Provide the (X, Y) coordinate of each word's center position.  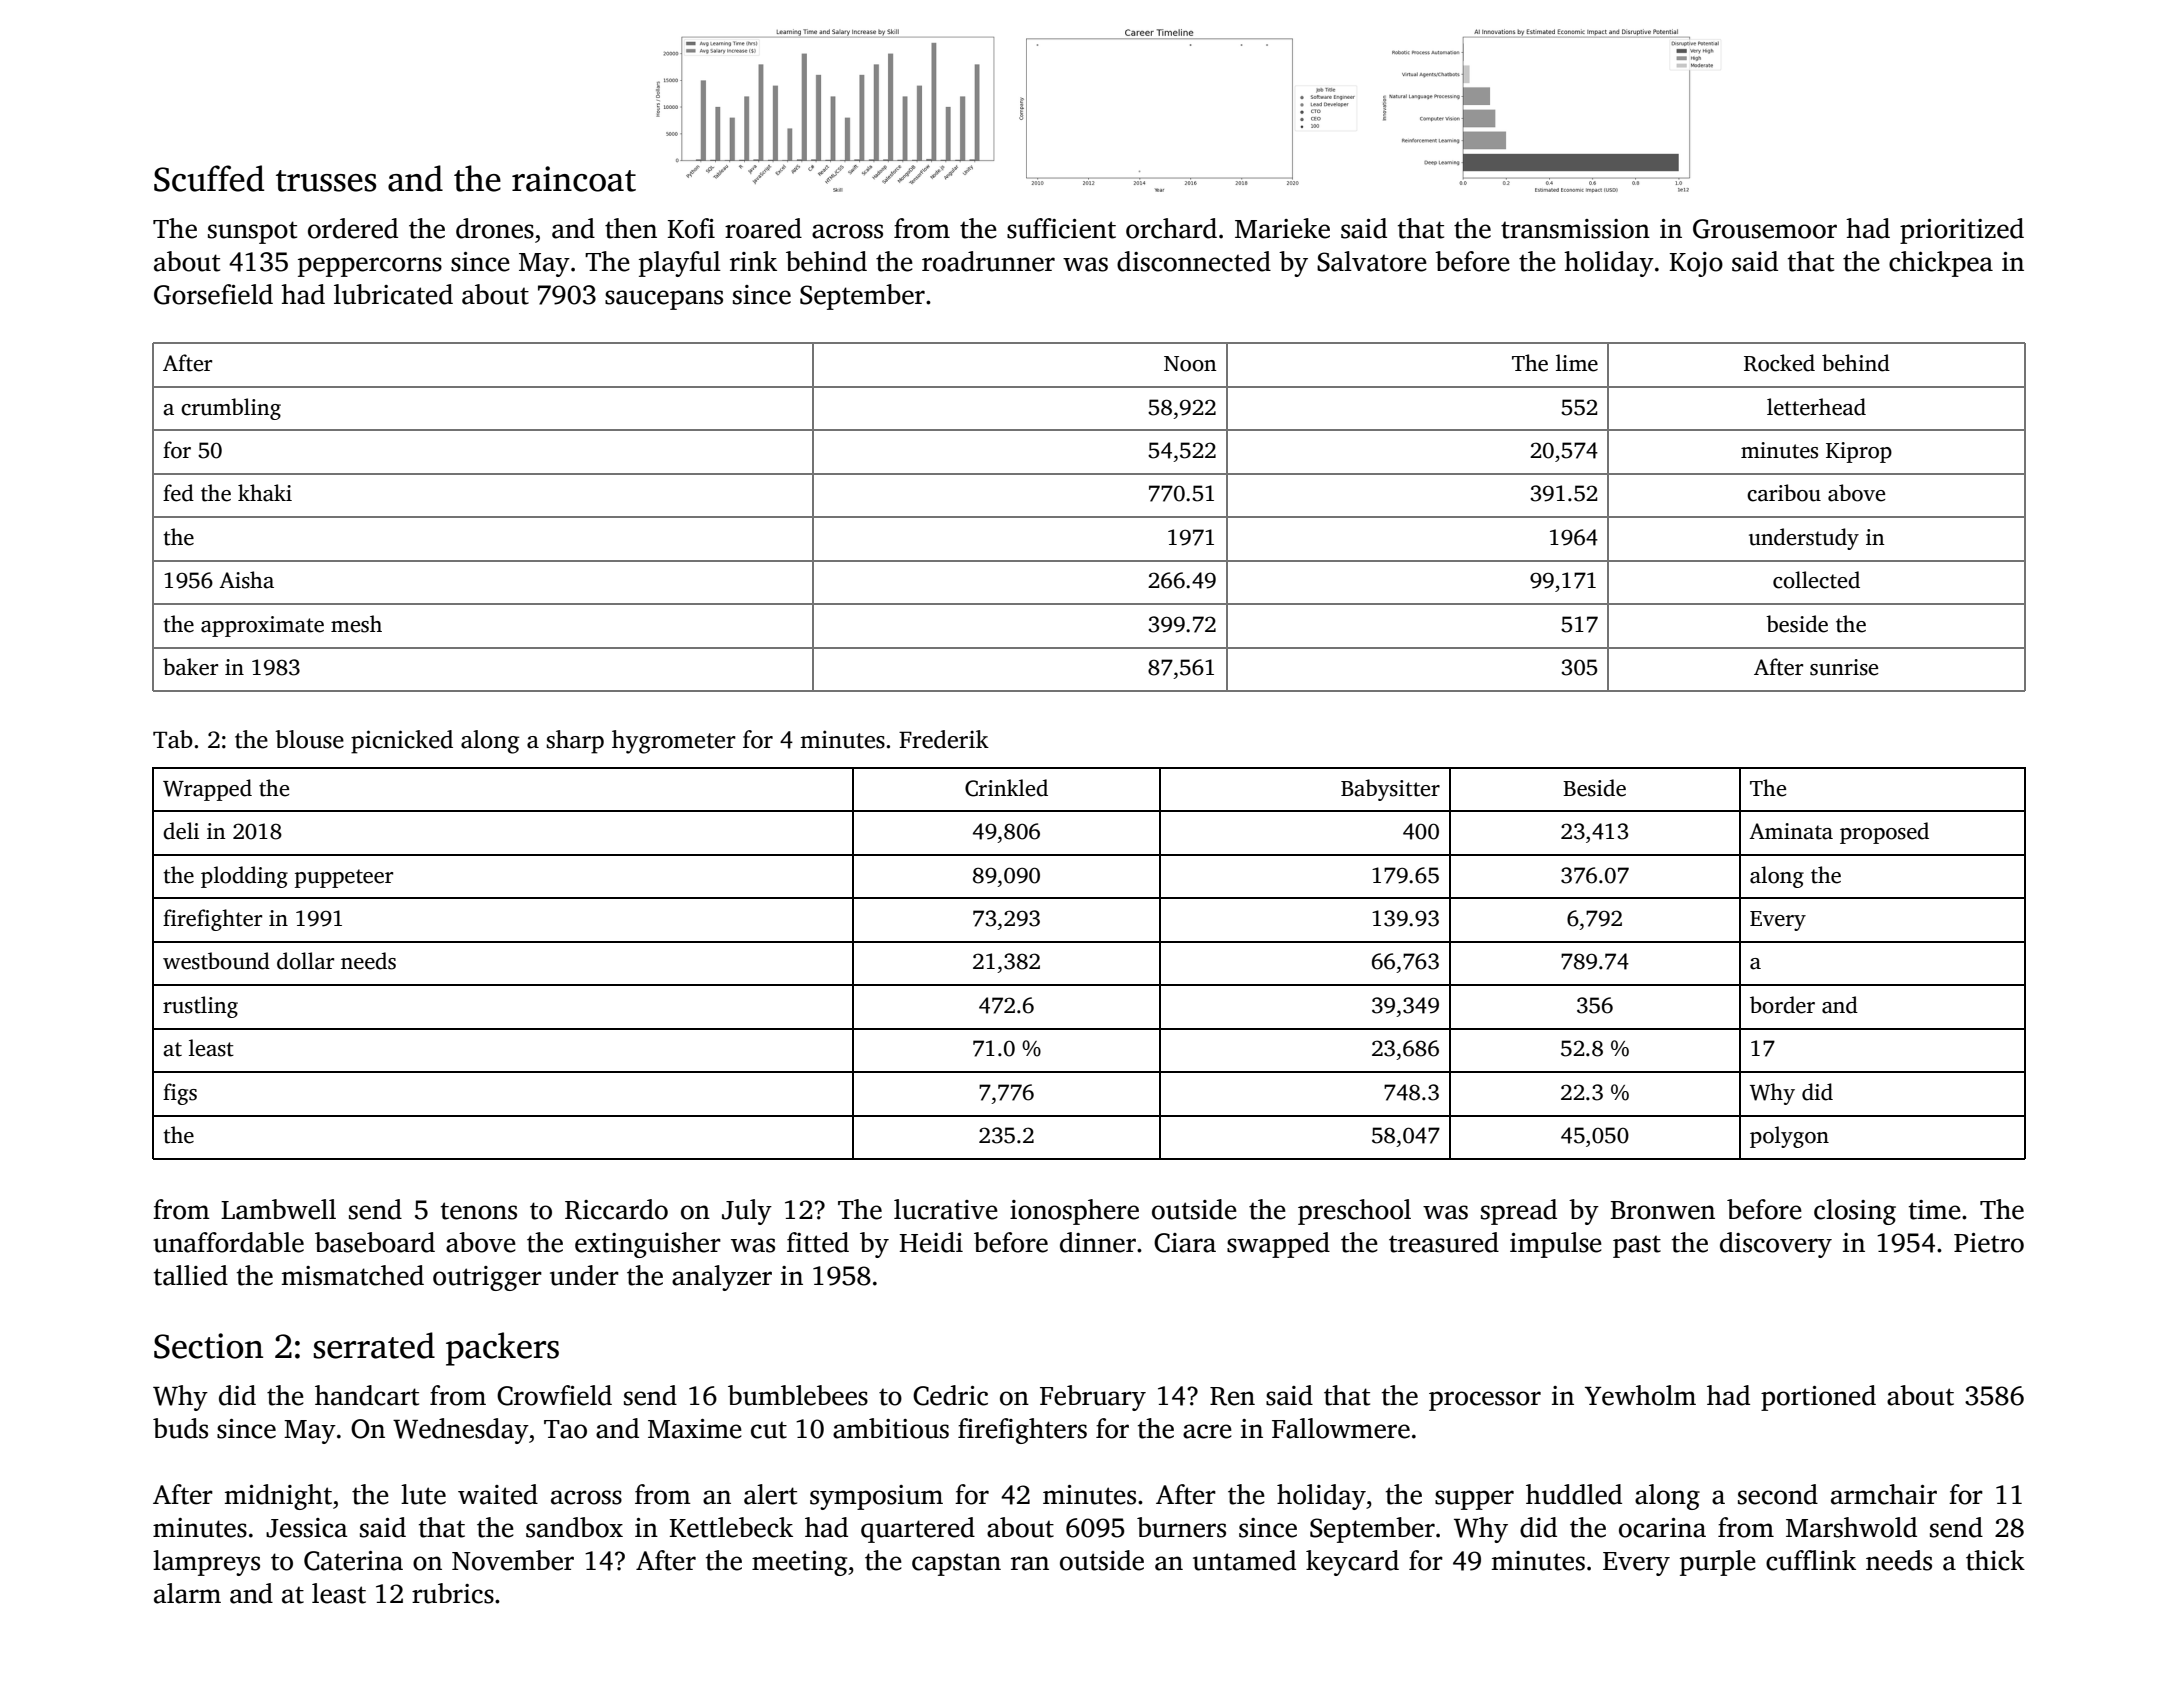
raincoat (574, 179)
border (1782, 1005)
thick (1995, 1560)
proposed (1884, 833)
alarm (187, 1593)
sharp (575, 742)
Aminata (1791, 831)
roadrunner (988, 261)
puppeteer (344, 878)
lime (1577, 363)
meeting (799, 1563)
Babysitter (1390, 790)
